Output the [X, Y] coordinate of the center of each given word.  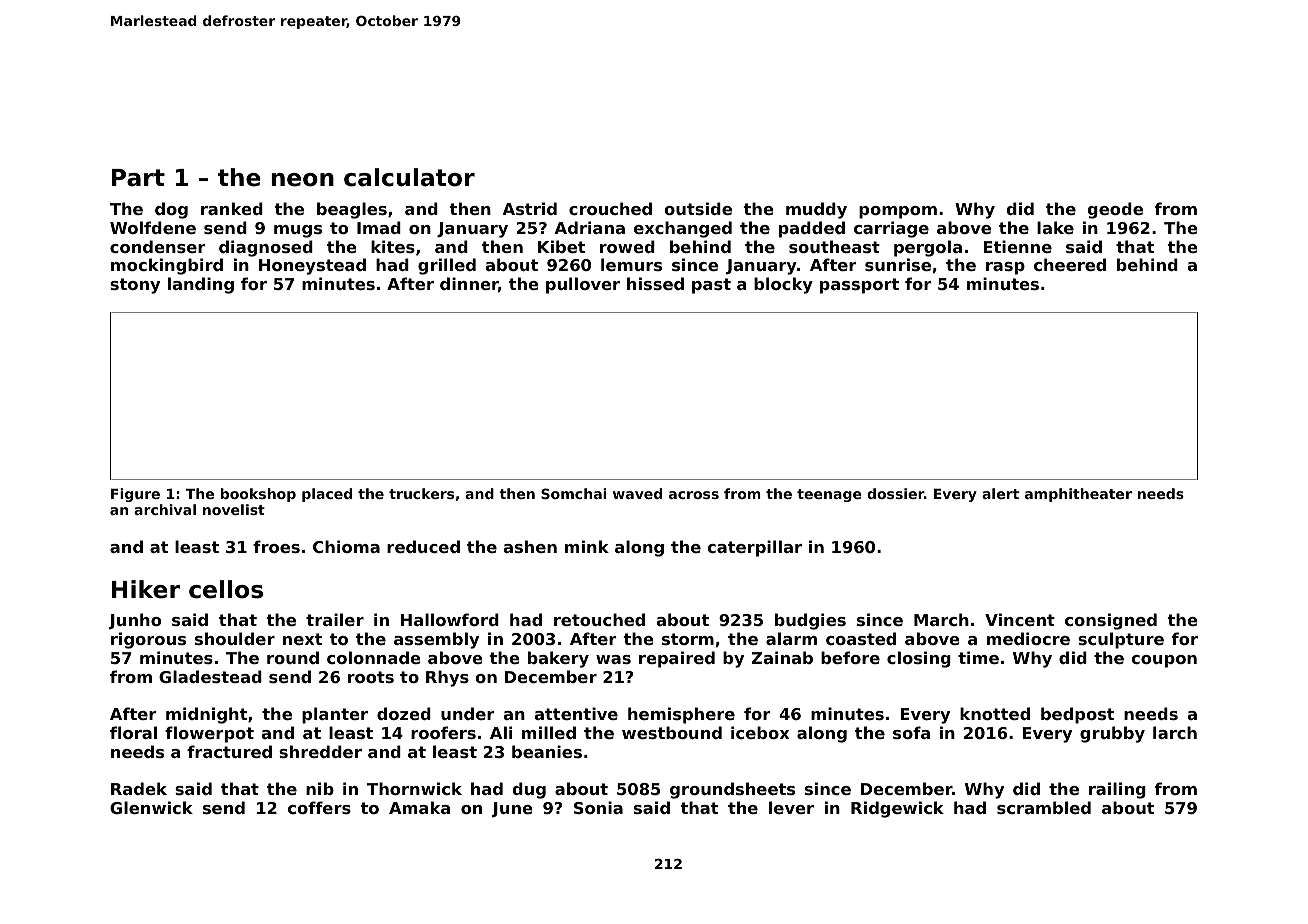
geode [1115, 210]
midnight [206, 715]
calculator [409, 177]
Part [138, 178]
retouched [599, 619]
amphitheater [1078, 495]
